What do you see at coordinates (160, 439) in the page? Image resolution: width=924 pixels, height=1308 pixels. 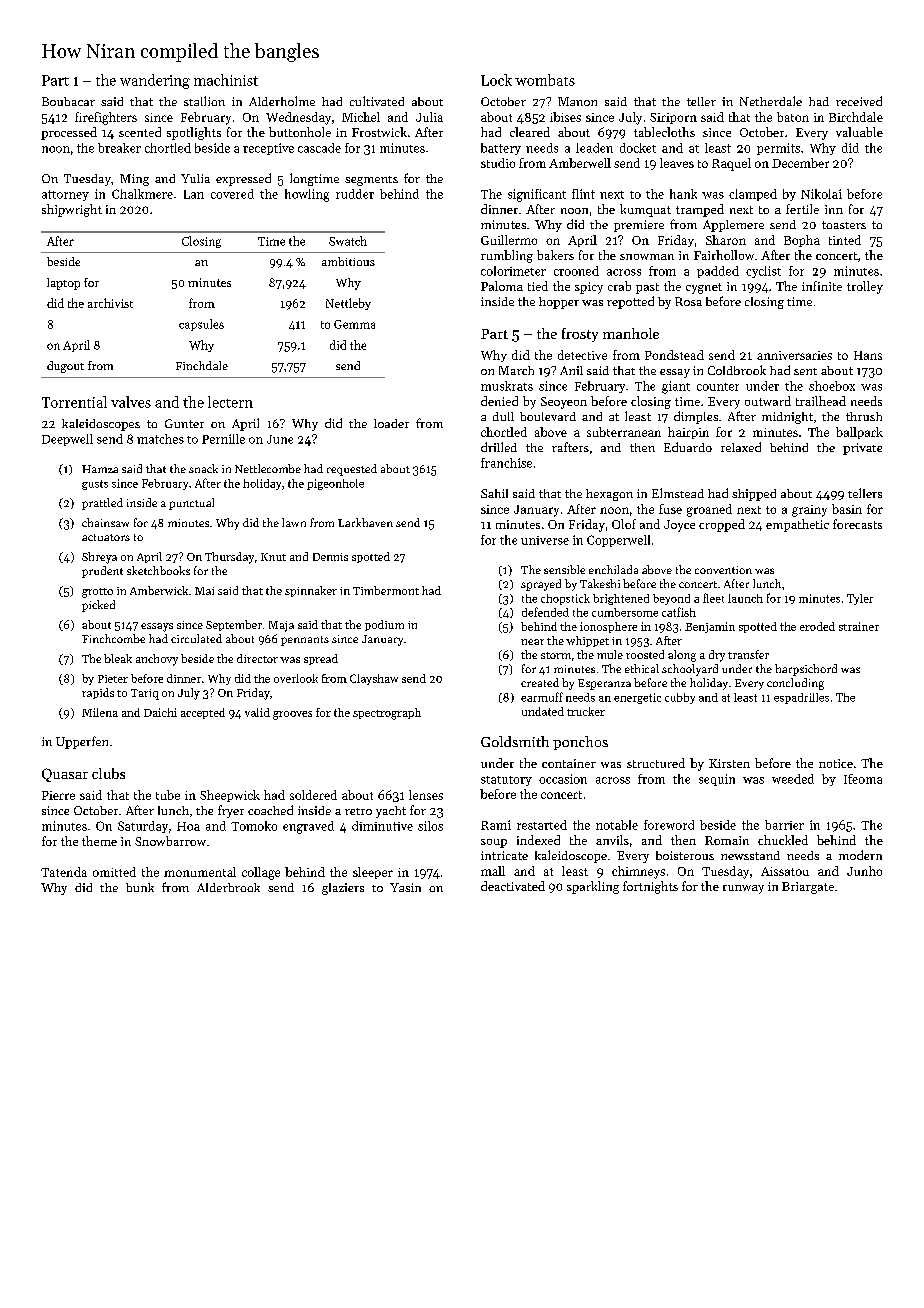 I see `matches` at bounding box center [160, 439].
